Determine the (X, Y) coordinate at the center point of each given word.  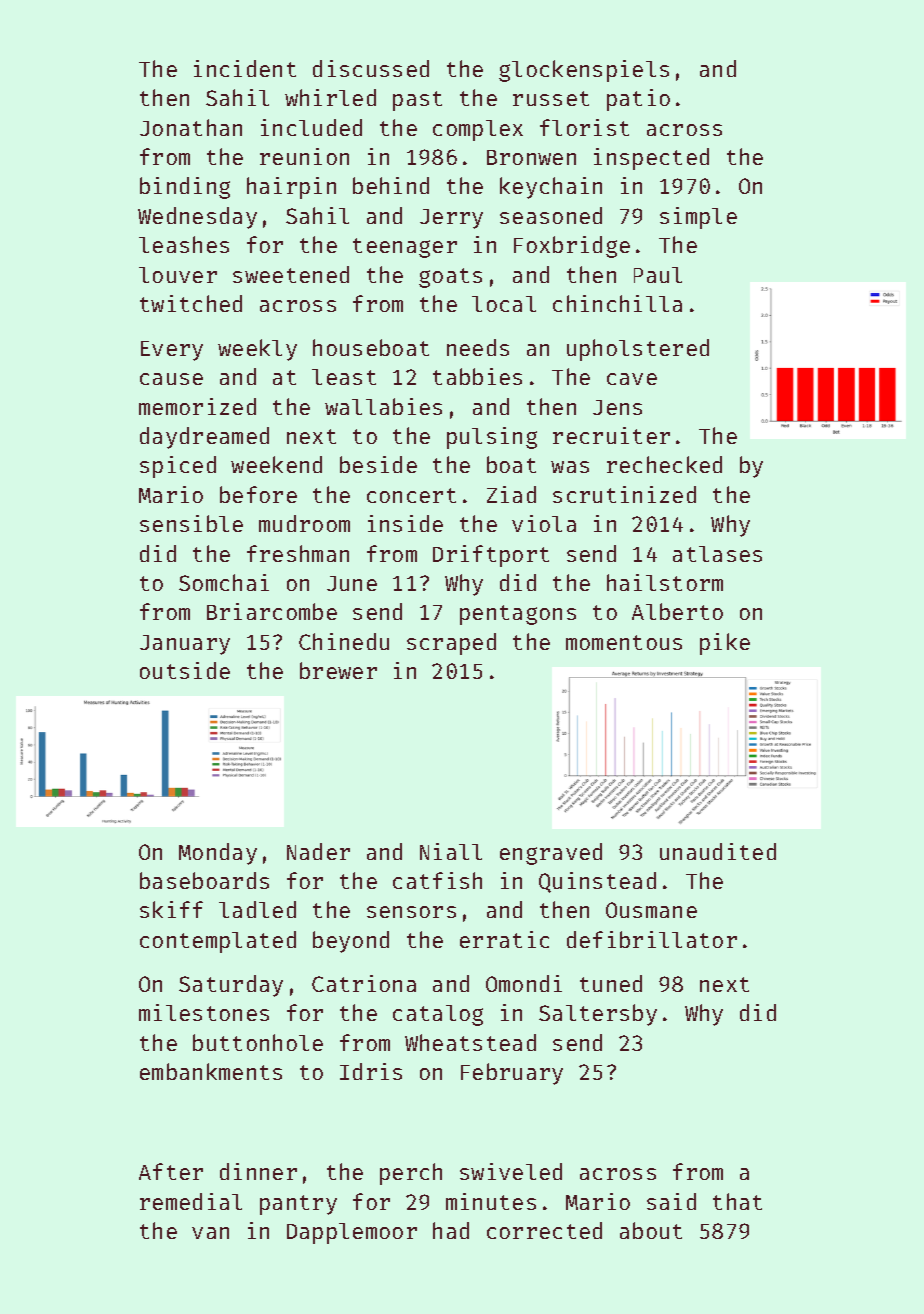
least (344, 377)
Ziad (511, 494)
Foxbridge (572, 247)
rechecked (664, 464)
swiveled (511, 1171)
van (210, 1233)
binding (185, 188)
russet (551, 98)
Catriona (364, 983)
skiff (171, 909)
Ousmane (651, 910)
